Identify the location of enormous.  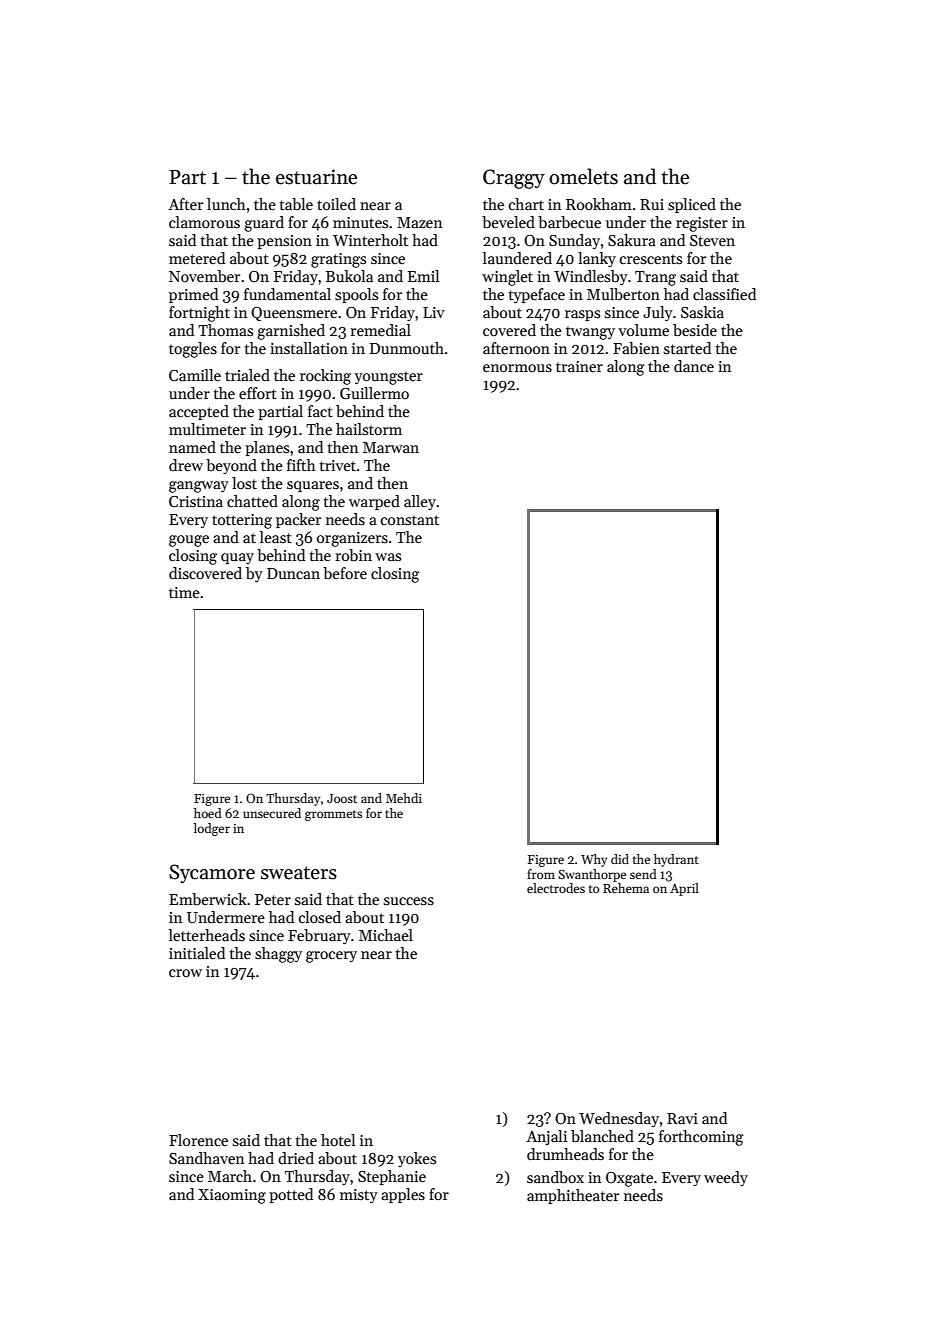
(517, 368).
